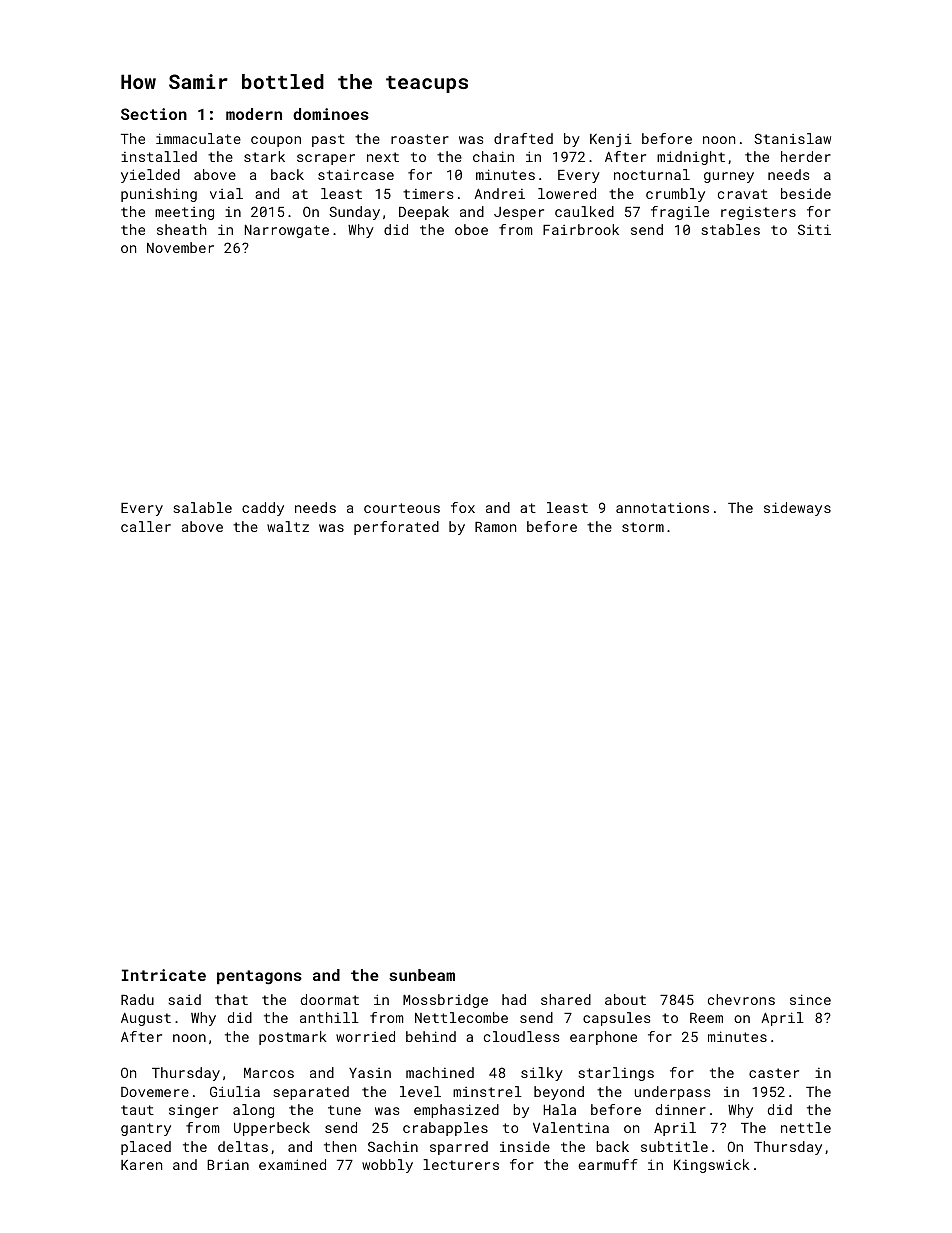  What do you see at coordinates (164, 975) in the screenshot?
I see `Intricate` at bounding box center [164, 975].
